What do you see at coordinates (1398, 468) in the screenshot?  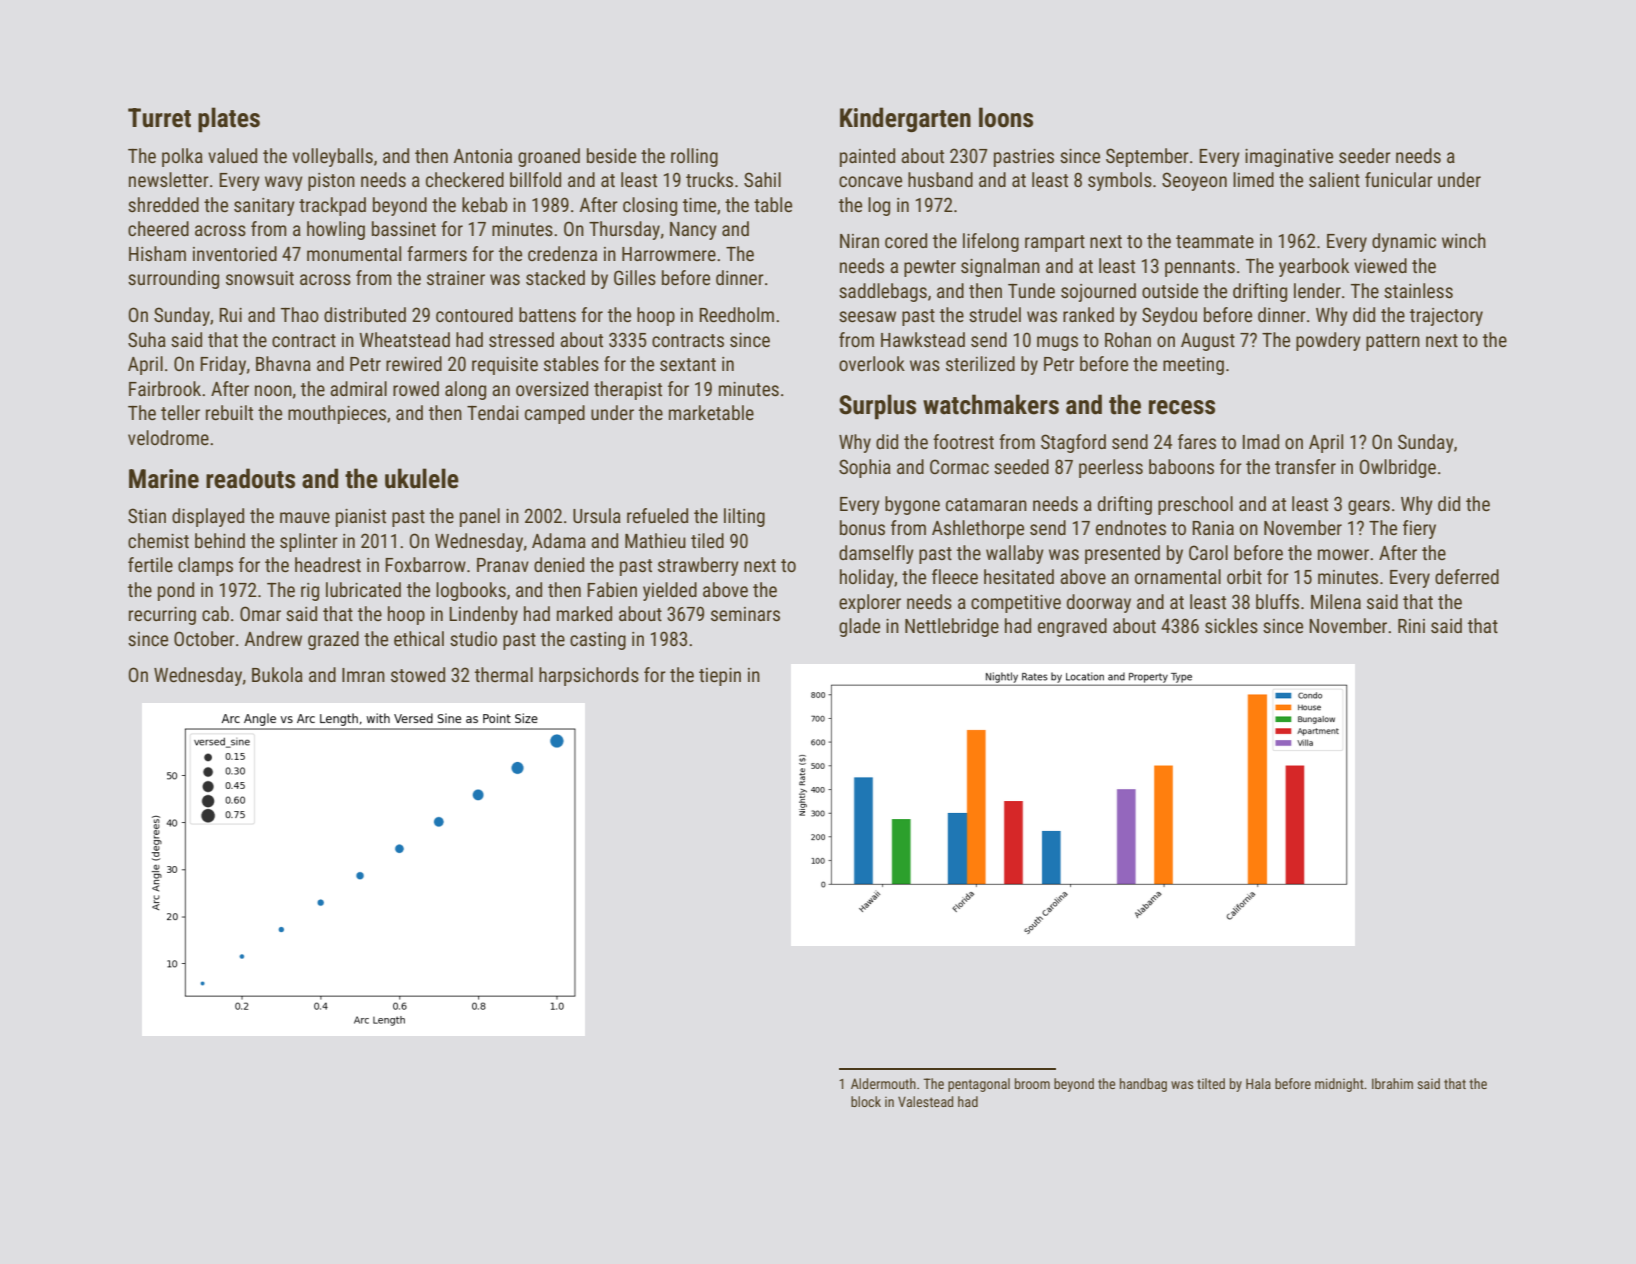 I see `Owlbridge` at bounding box center [1398, 468].
